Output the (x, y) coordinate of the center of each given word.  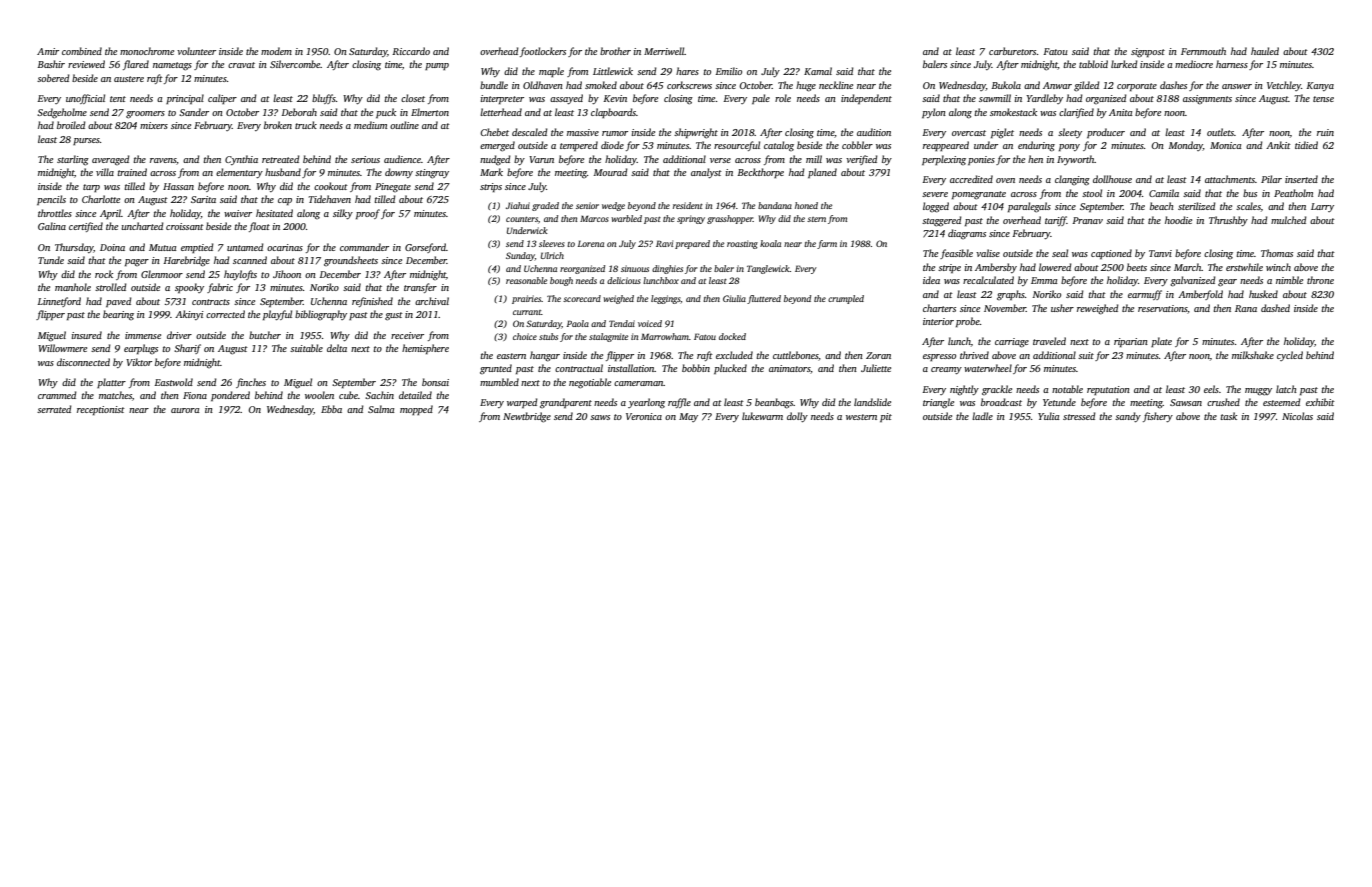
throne (1320, 280)
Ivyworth (1076, 160)
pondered (230, 396)
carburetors (1012, 51)
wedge (613, 206)
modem (276, 51)
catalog (779, 146)
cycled (1290, 356)
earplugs (141, 349)
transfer (420, 288)
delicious (624, 280)
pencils (51, 200)
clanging (1072, 180)
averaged (111, 160)
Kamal (818, 71)
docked (732, 336)
